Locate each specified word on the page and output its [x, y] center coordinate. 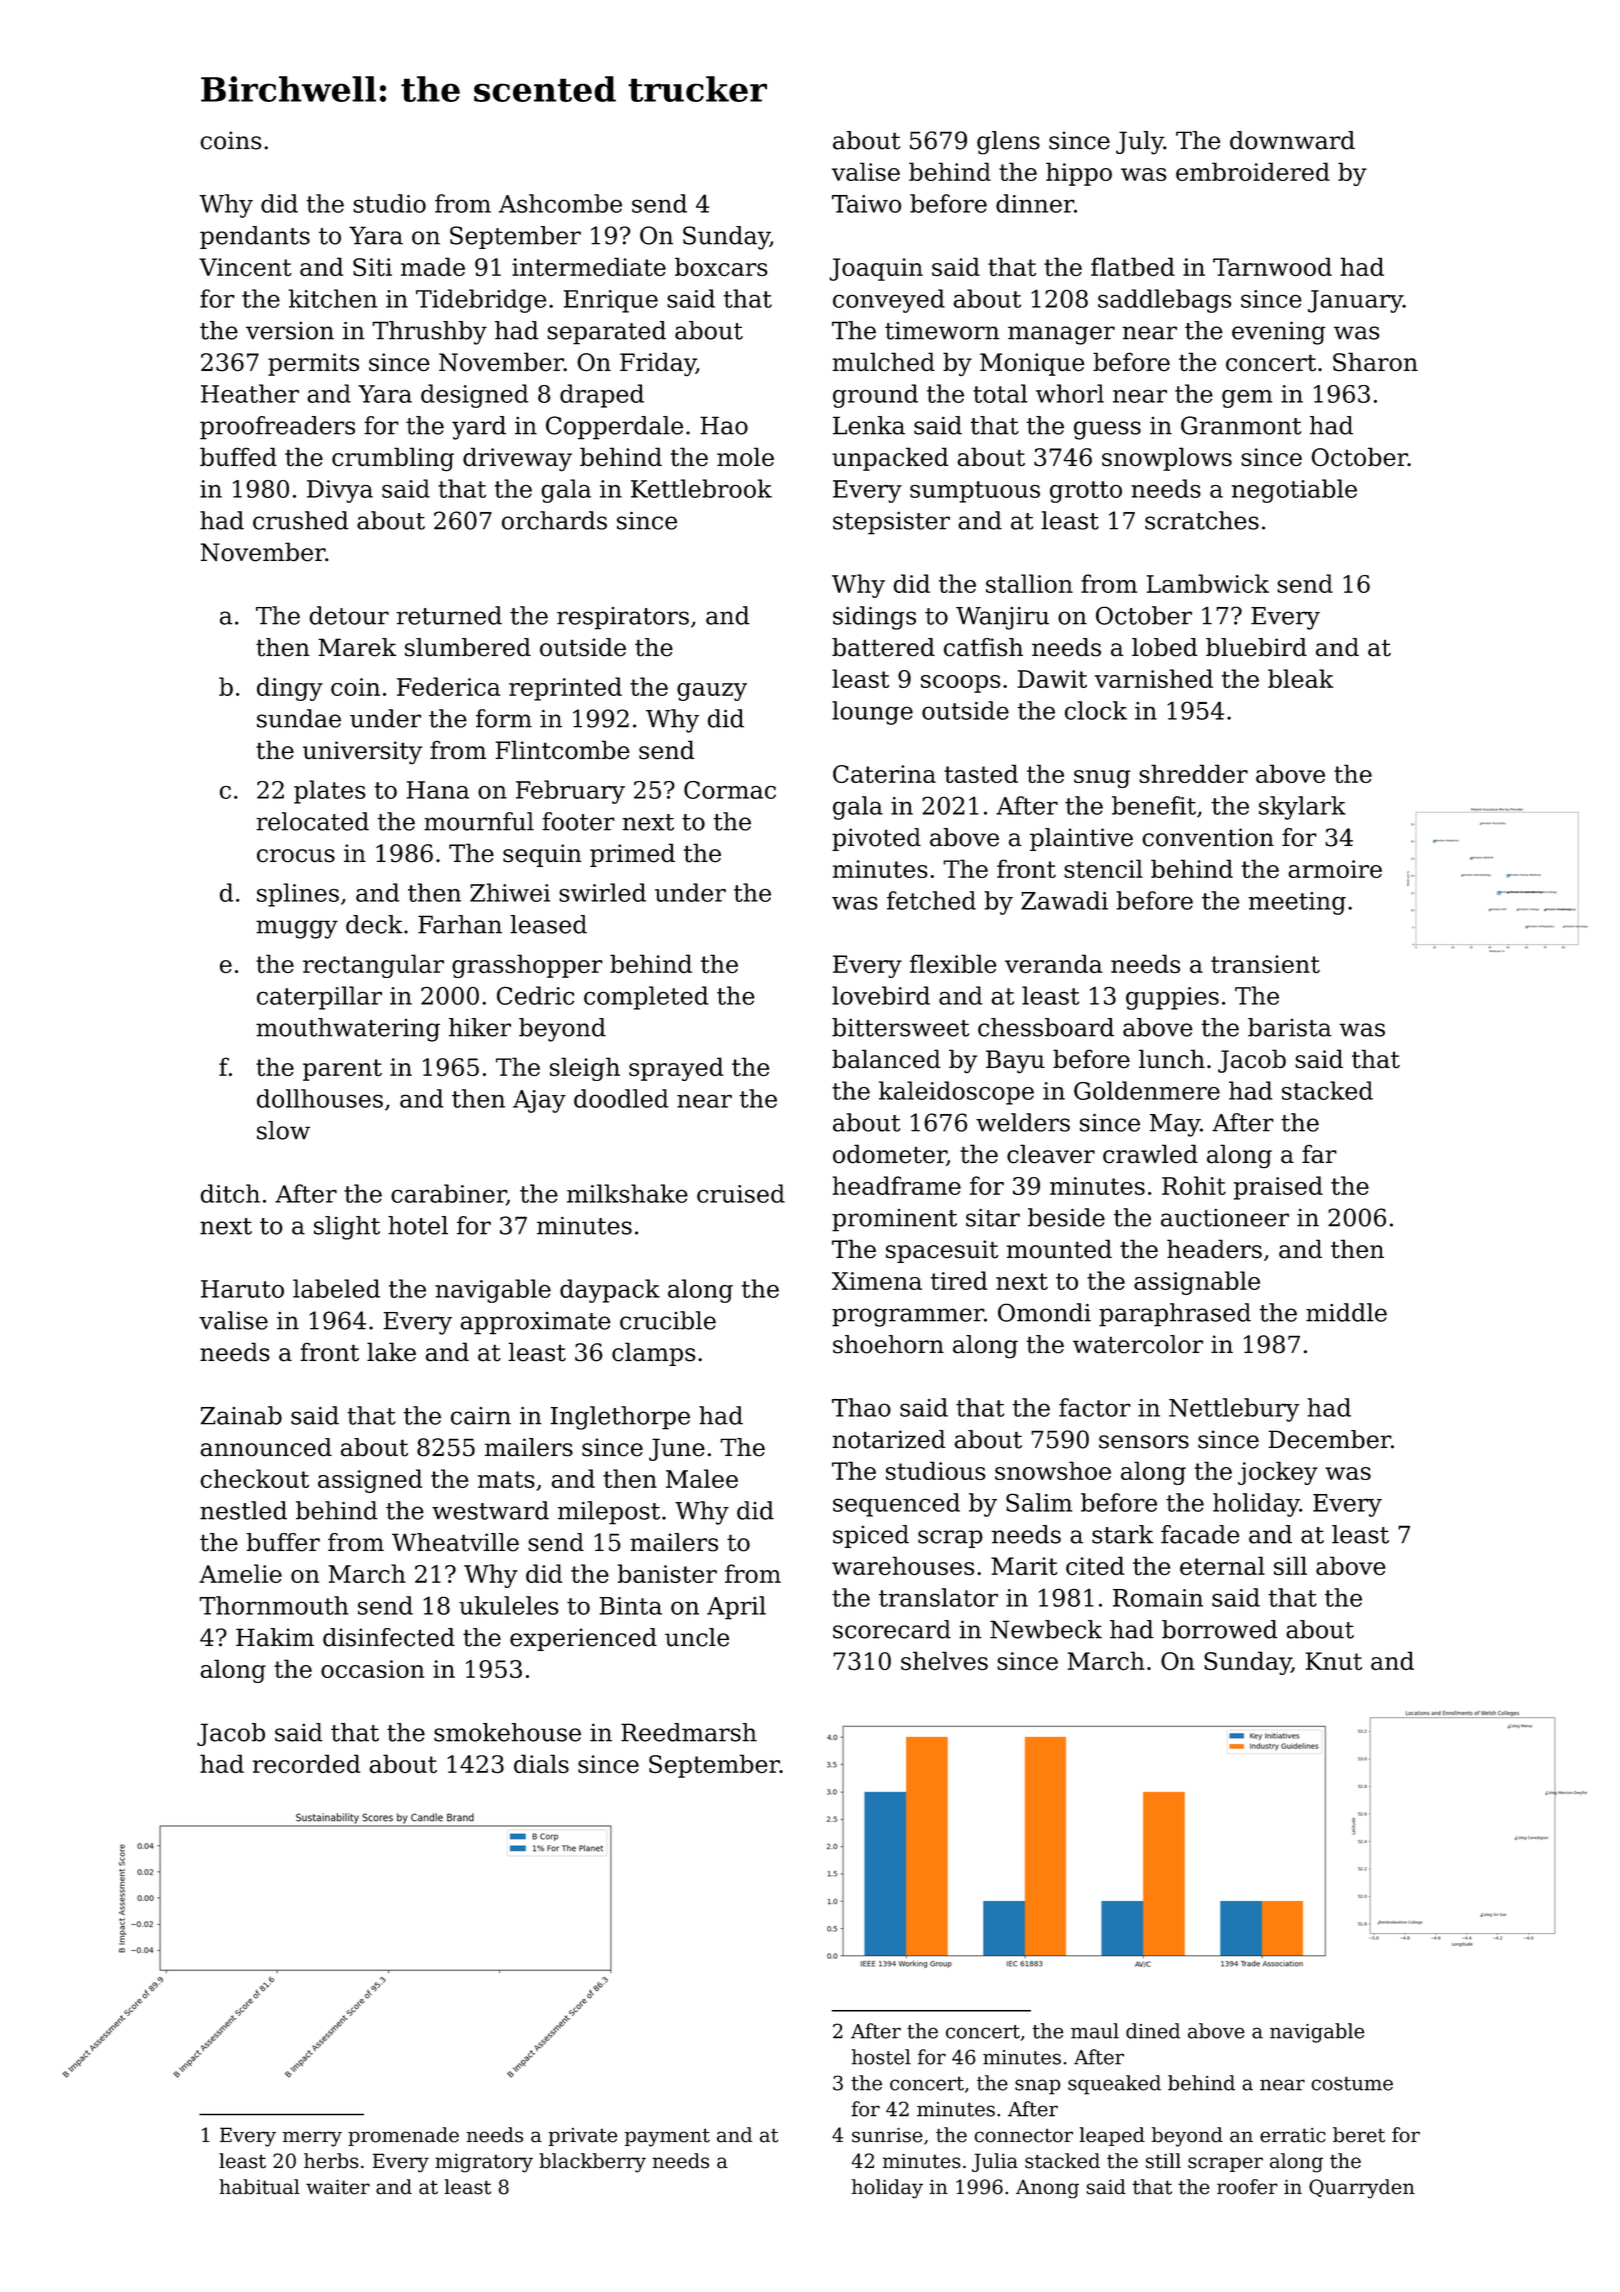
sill [1290, 1566]
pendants [255, 237]
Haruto [242, 1289]
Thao [861, 1407]
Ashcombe [560, 203]
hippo [1079, 174]
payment [667, 2137]
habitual [259, 2187]
